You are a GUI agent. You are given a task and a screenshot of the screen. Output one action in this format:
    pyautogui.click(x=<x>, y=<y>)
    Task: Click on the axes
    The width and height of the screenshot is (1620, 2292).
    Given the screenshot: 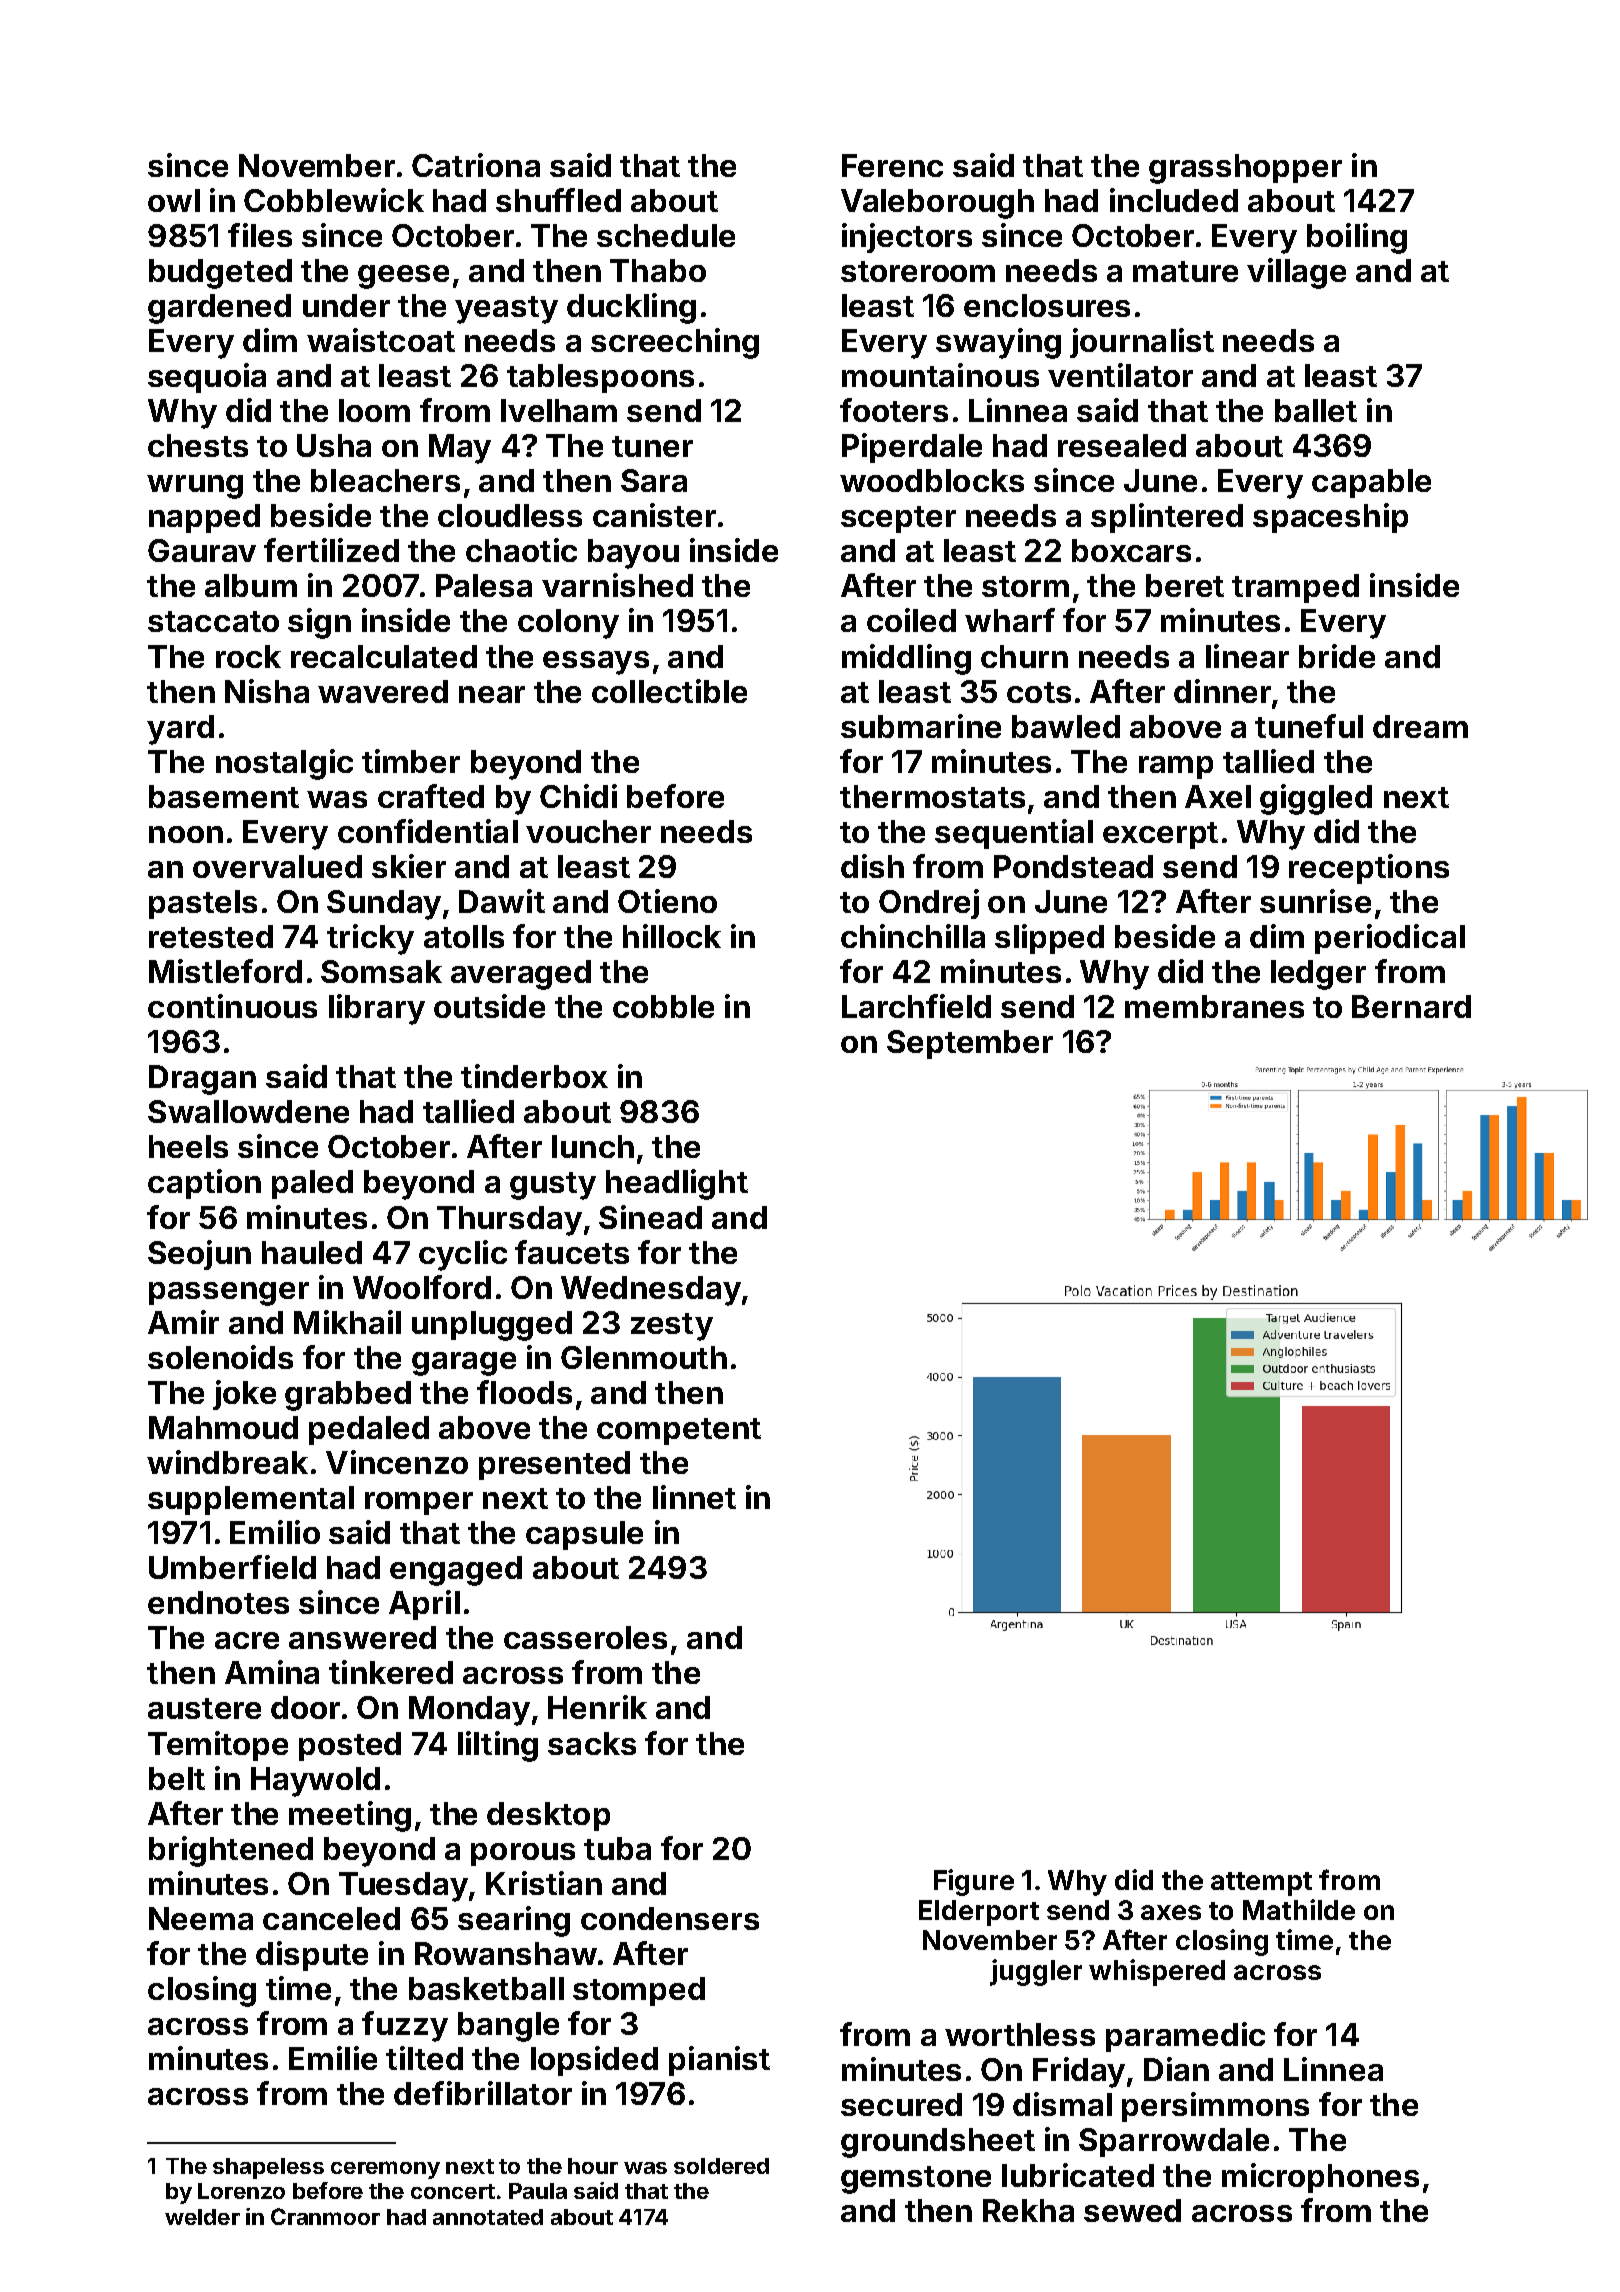 What is the action you would take?
    pyautogui.click(x=1171, y=1912)
